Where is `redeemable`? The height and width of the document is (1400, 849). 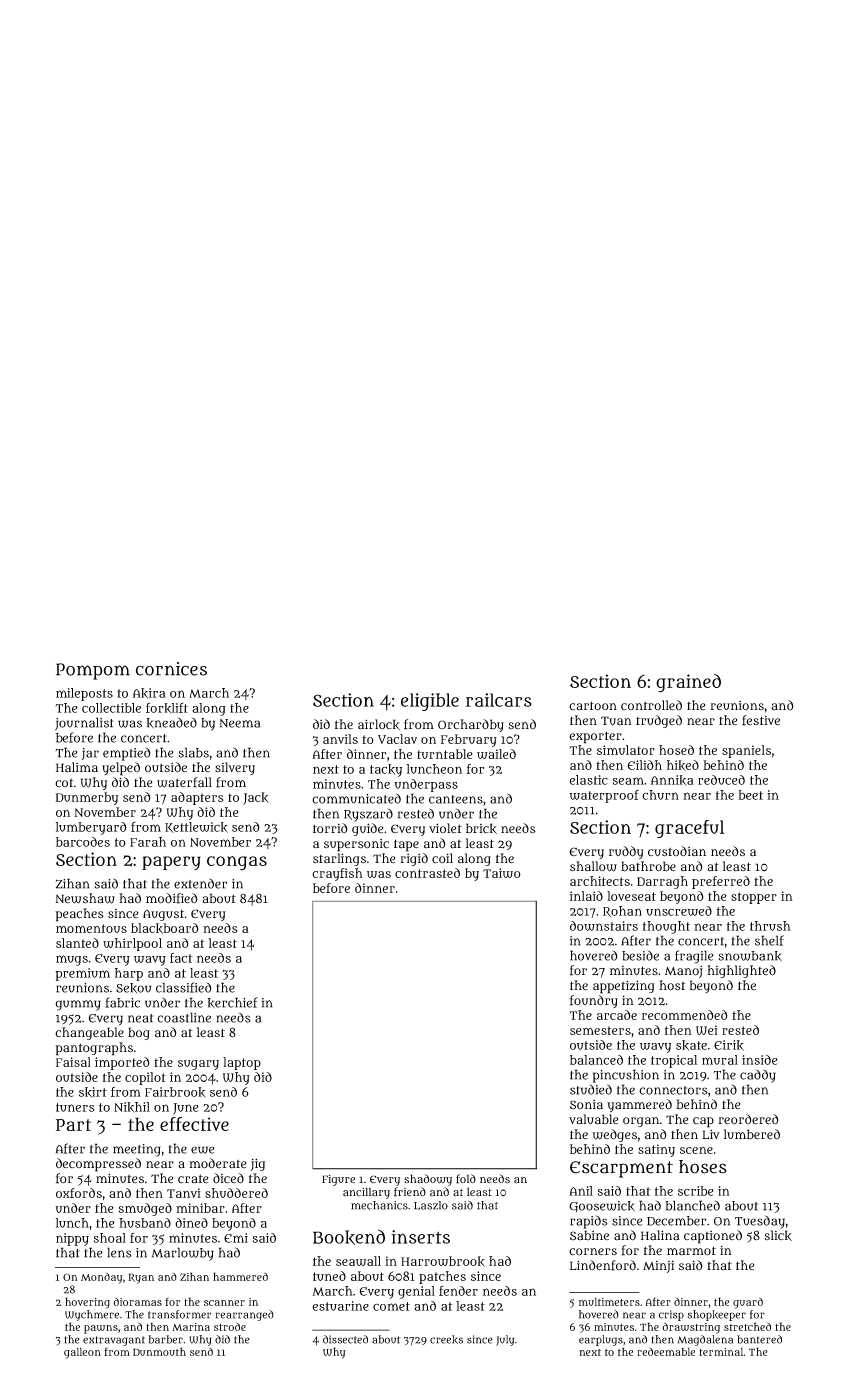
redeemable is located at coordinates (666, 1351).
